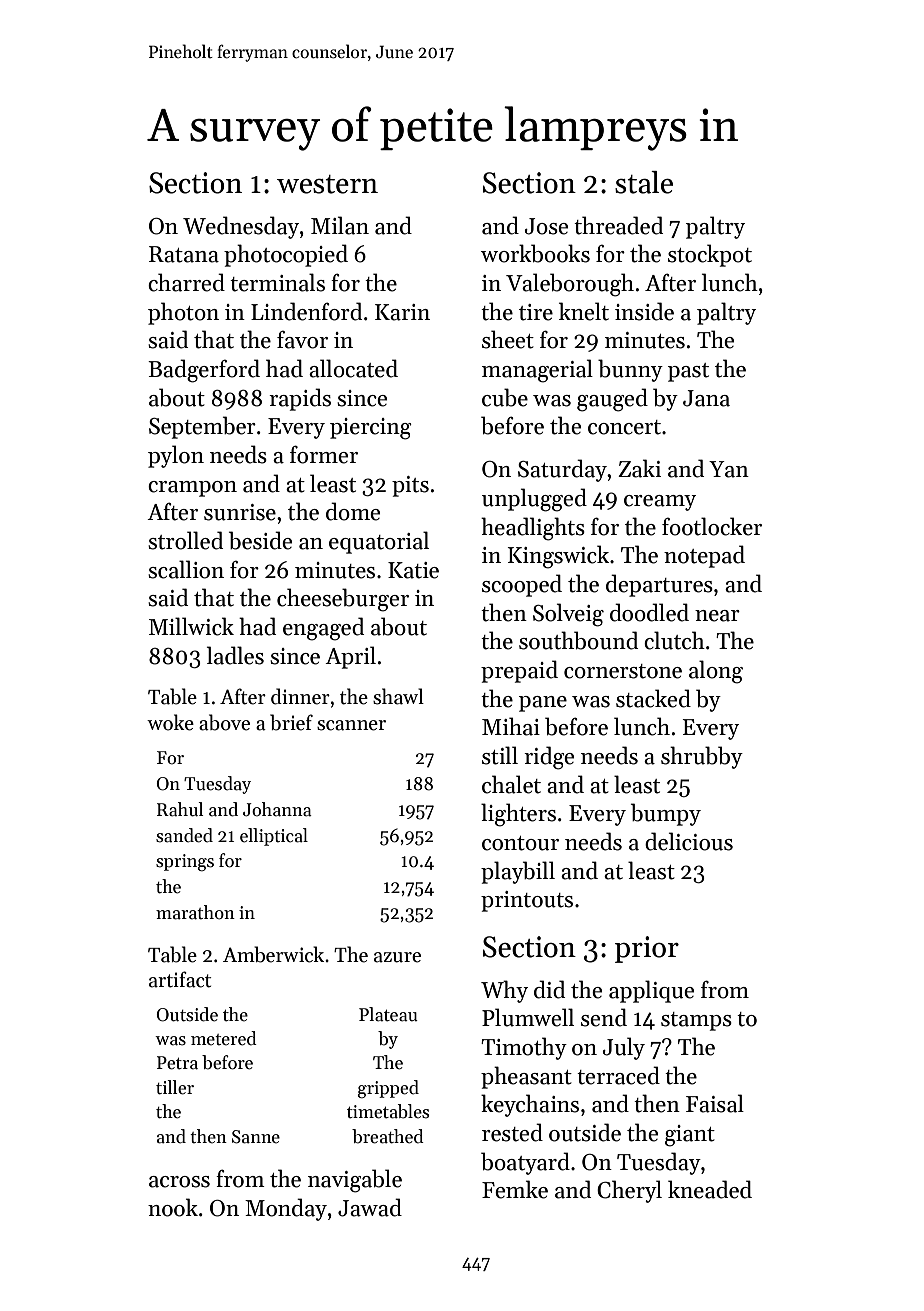  I want to click on stockpot, so click(710, 255).
